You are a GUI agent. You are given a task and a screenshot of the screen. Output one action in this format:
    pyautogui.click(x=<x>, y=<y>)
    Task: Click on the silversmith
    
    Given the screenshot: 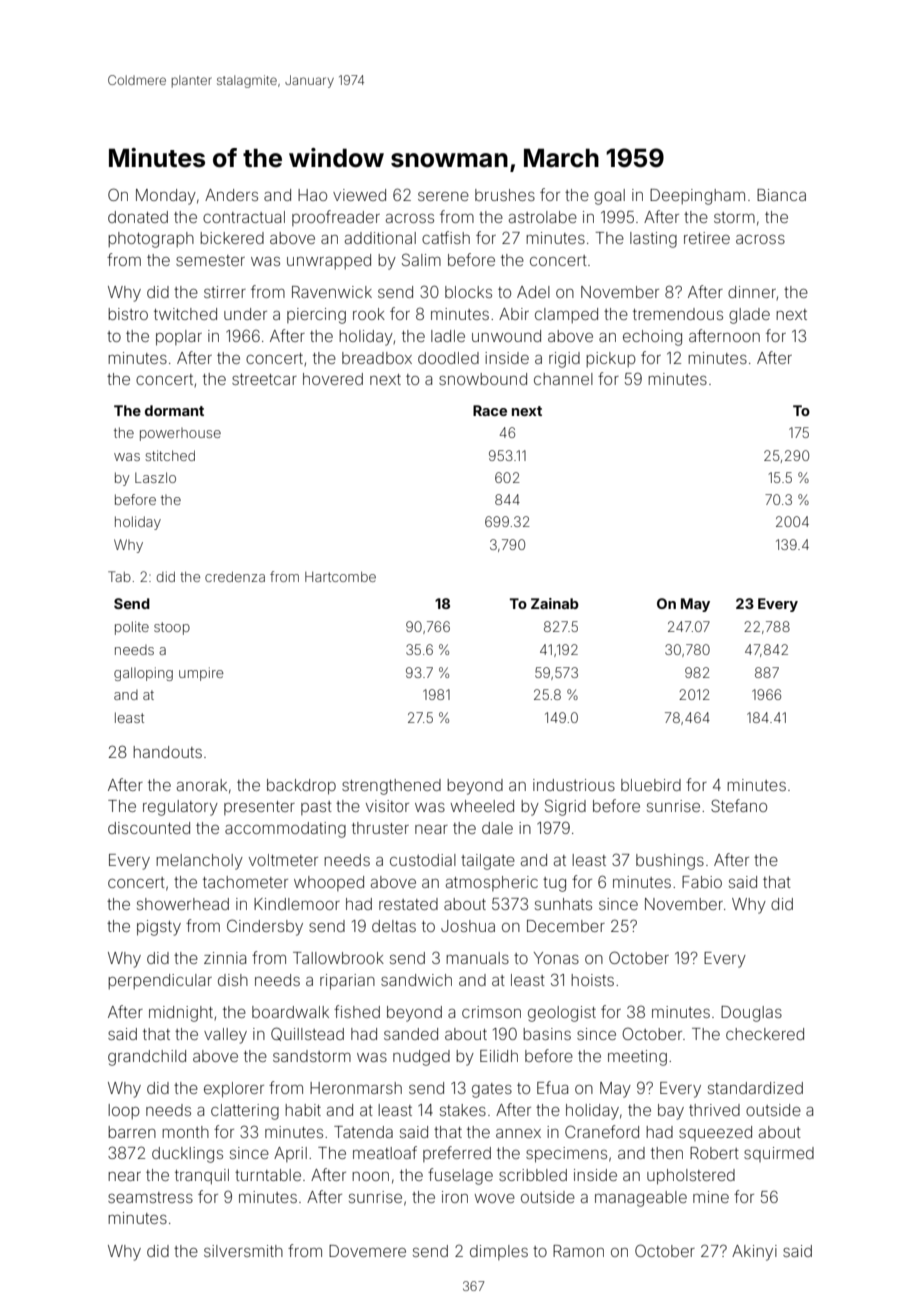 What is the action you would take?
    pyautogui.click(x=243, y=1251)
